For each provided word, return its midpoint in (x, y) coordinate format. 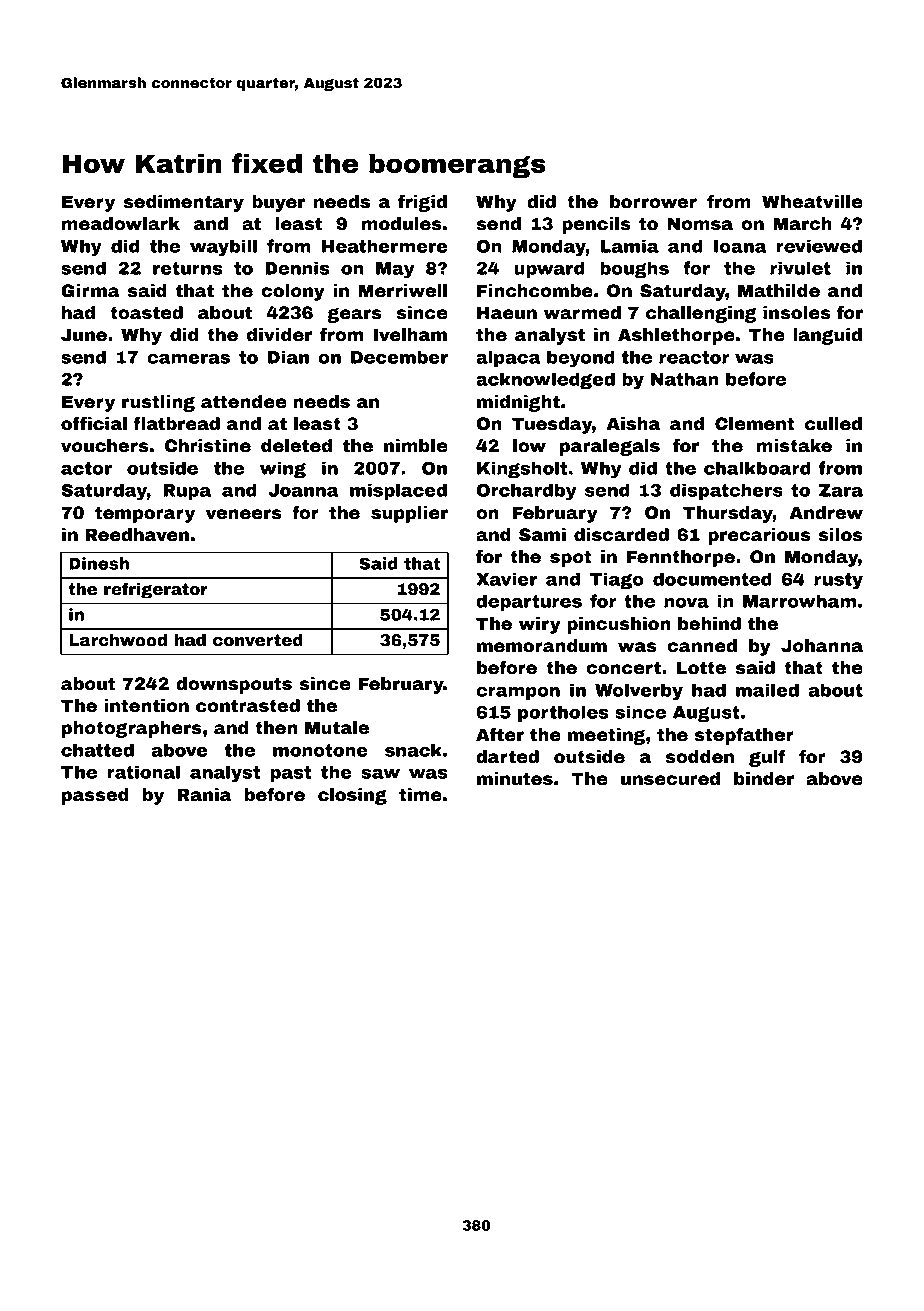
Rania (204, 795)
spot (571, 558)
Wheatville (812, 202)
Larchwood (118, 640)
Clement (755, 424)
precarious (759, 536)
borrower (653, 202)
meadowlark (121, 224)
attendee (244, 402)
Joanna (303, 490)
